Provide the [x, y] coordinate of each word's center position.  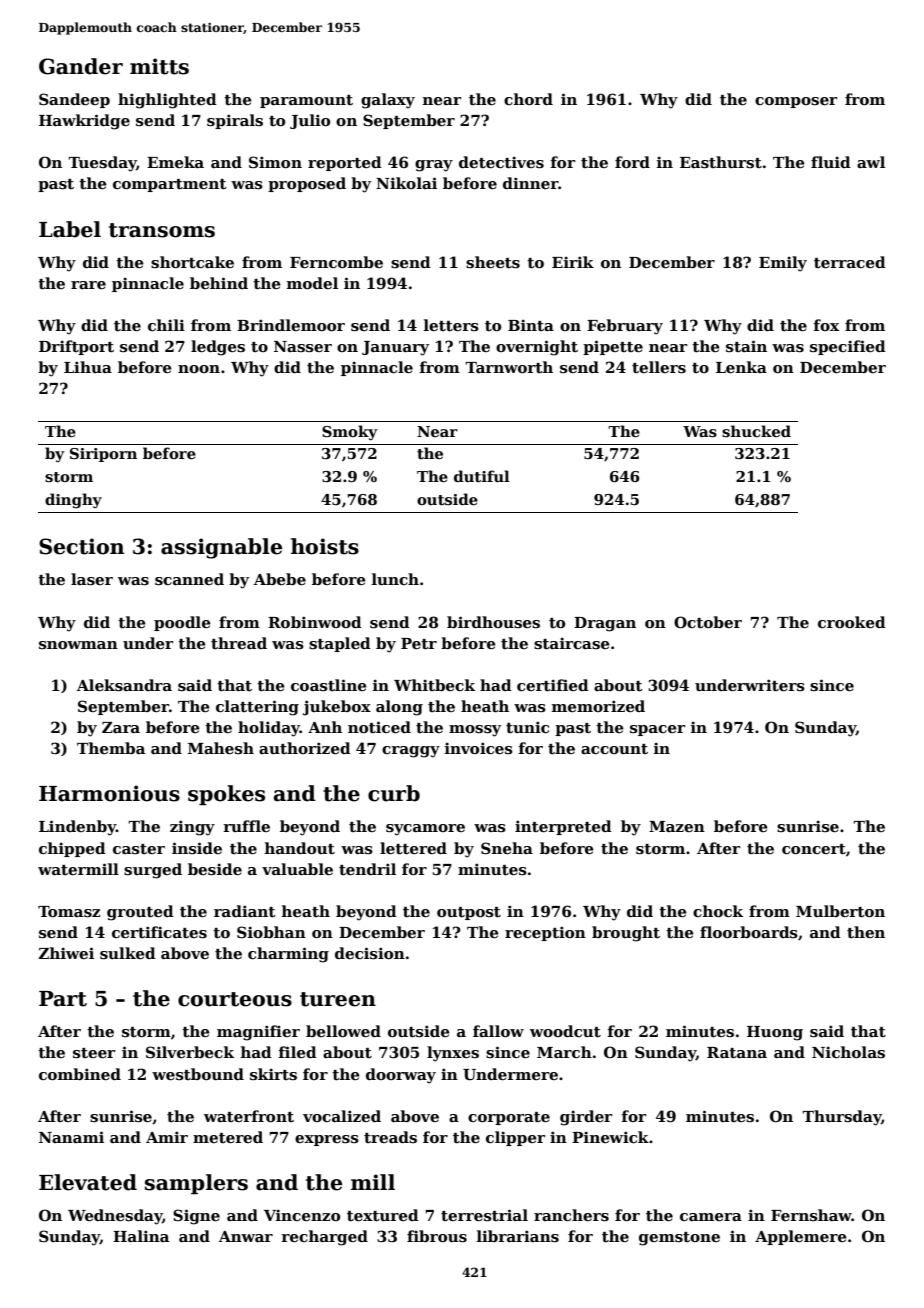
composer [796, 102]
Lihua [88, 367]
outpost [469, 913]
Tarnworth [509, 367]
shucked [756, 431]
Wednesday [115, 1217]
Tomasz [69, 912]
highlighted [167, 101]
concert [814, 849]
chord [528, 99]
